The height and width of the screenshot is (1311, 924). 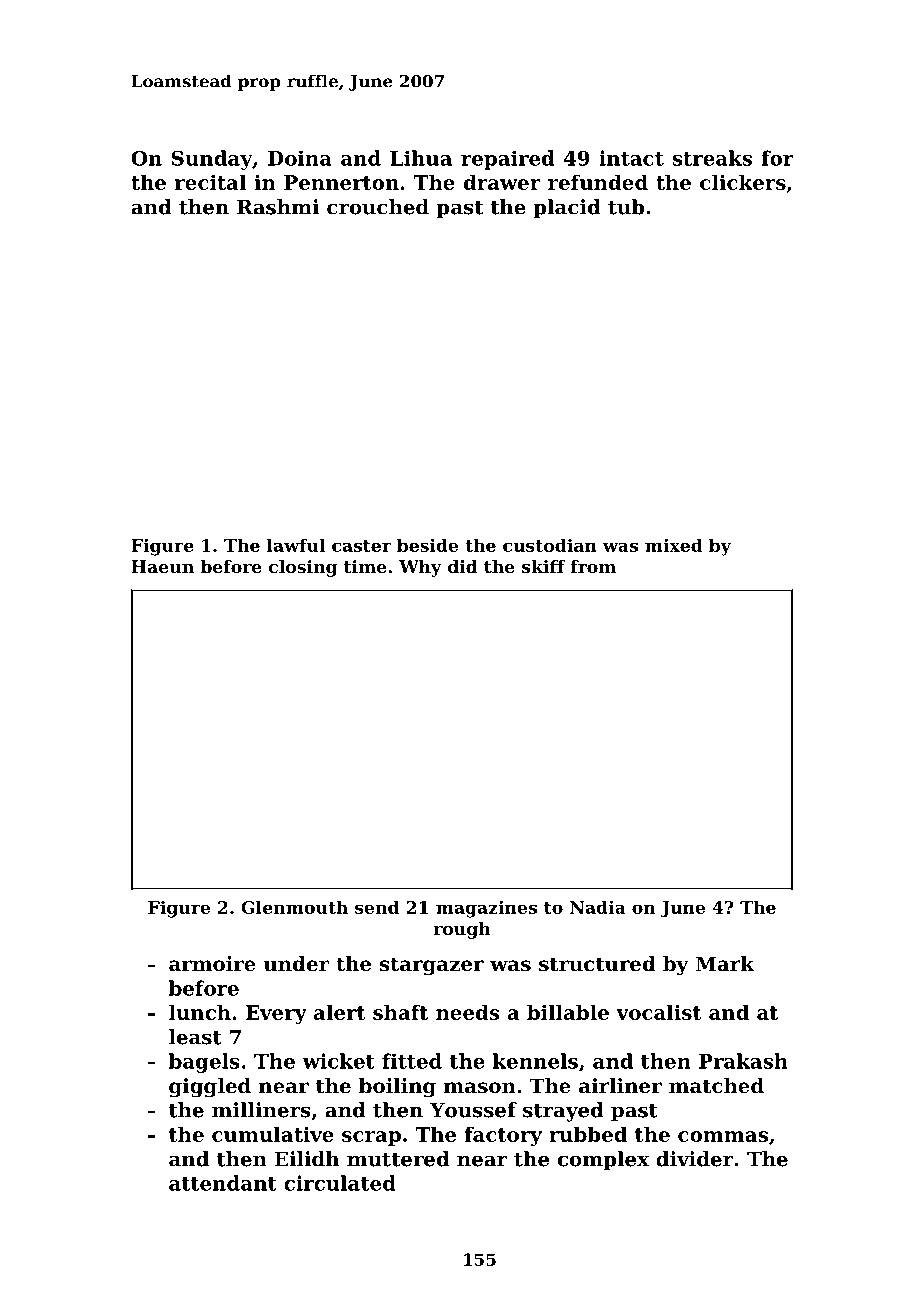 I want to click on stargazer, so click(x=432, y=966).
